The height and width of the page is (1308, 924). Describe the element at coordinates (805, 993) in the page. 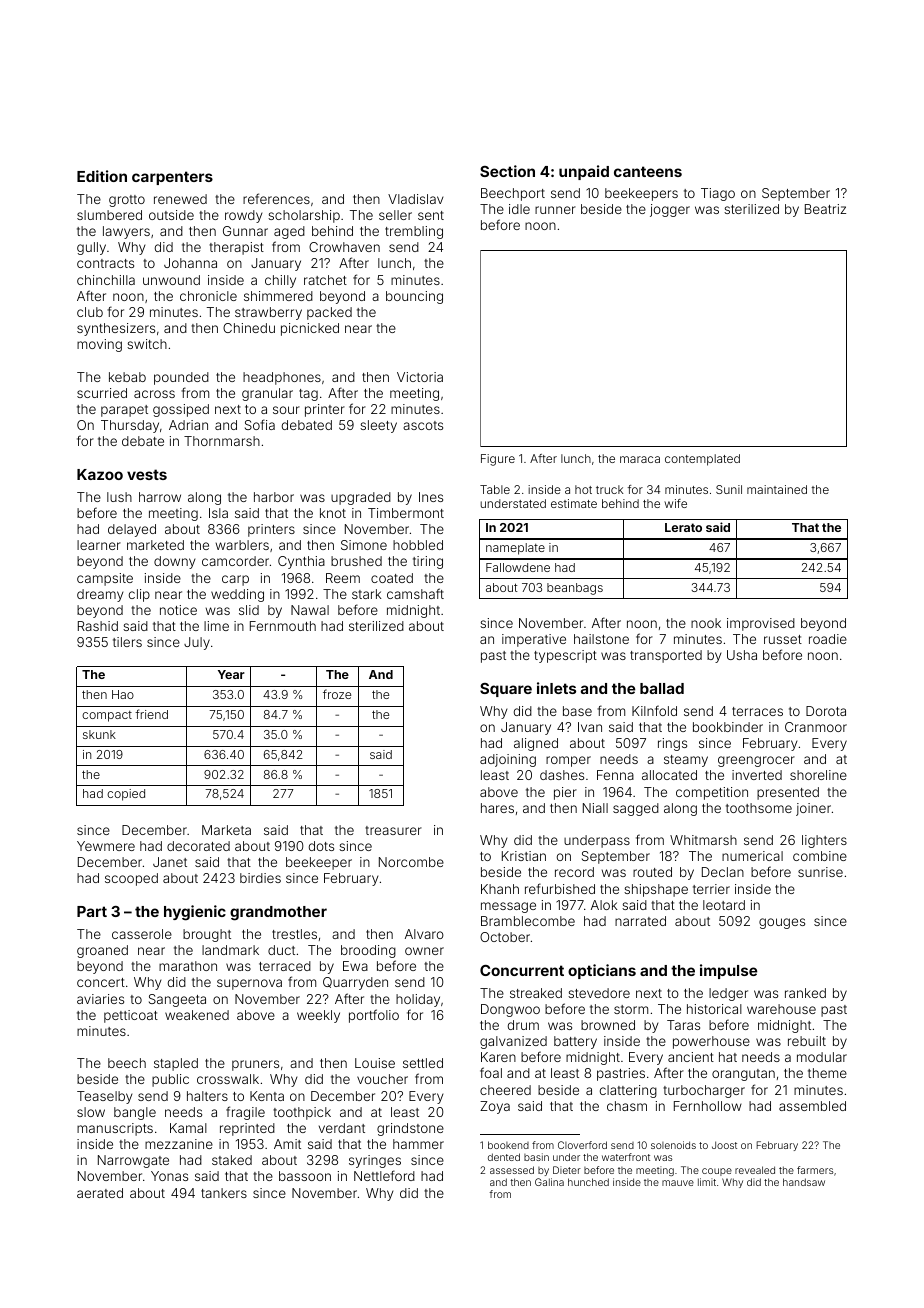

I see `ranked` at that location.
